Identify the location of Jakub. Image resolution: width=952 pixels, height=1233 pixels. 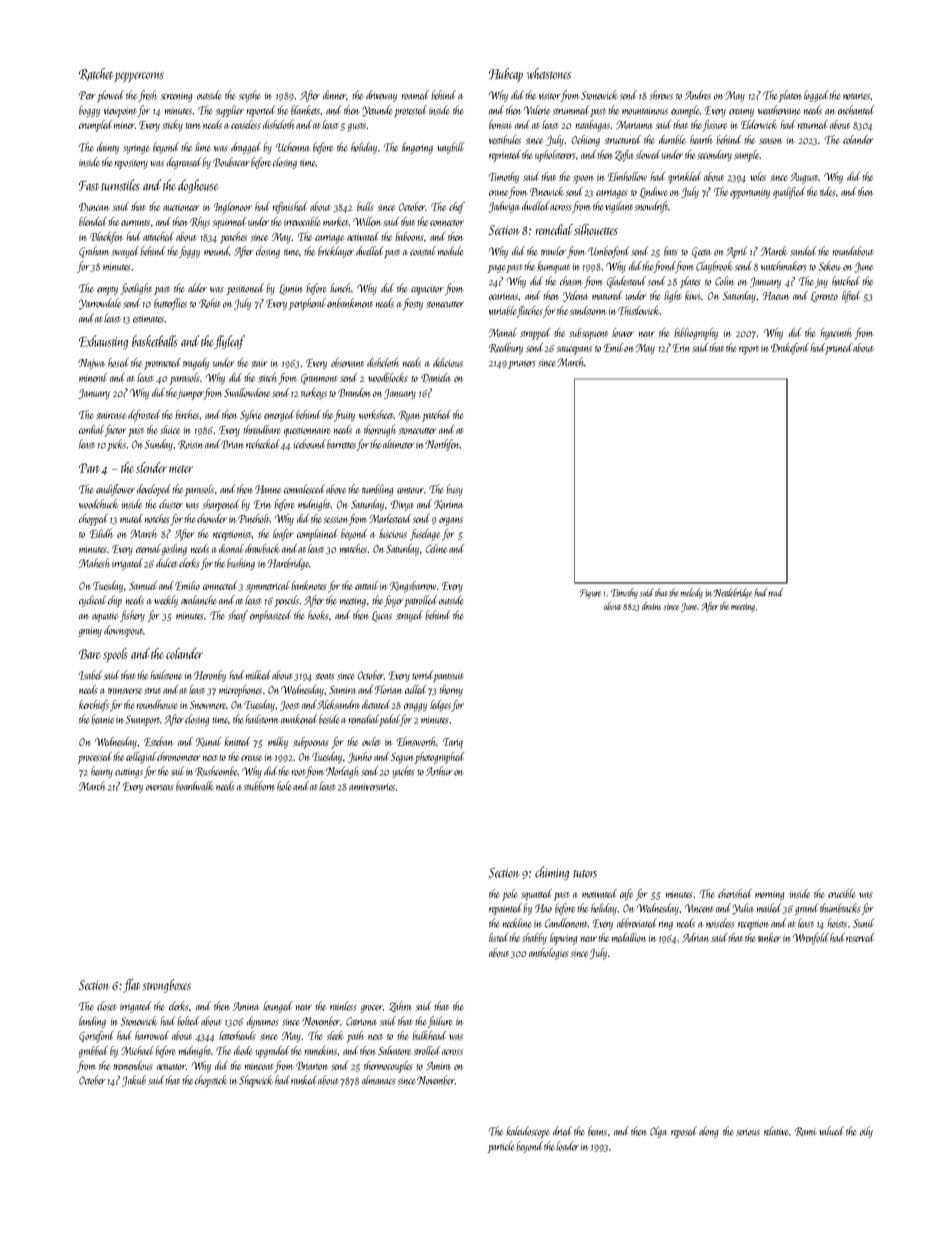
(134, 1081).
